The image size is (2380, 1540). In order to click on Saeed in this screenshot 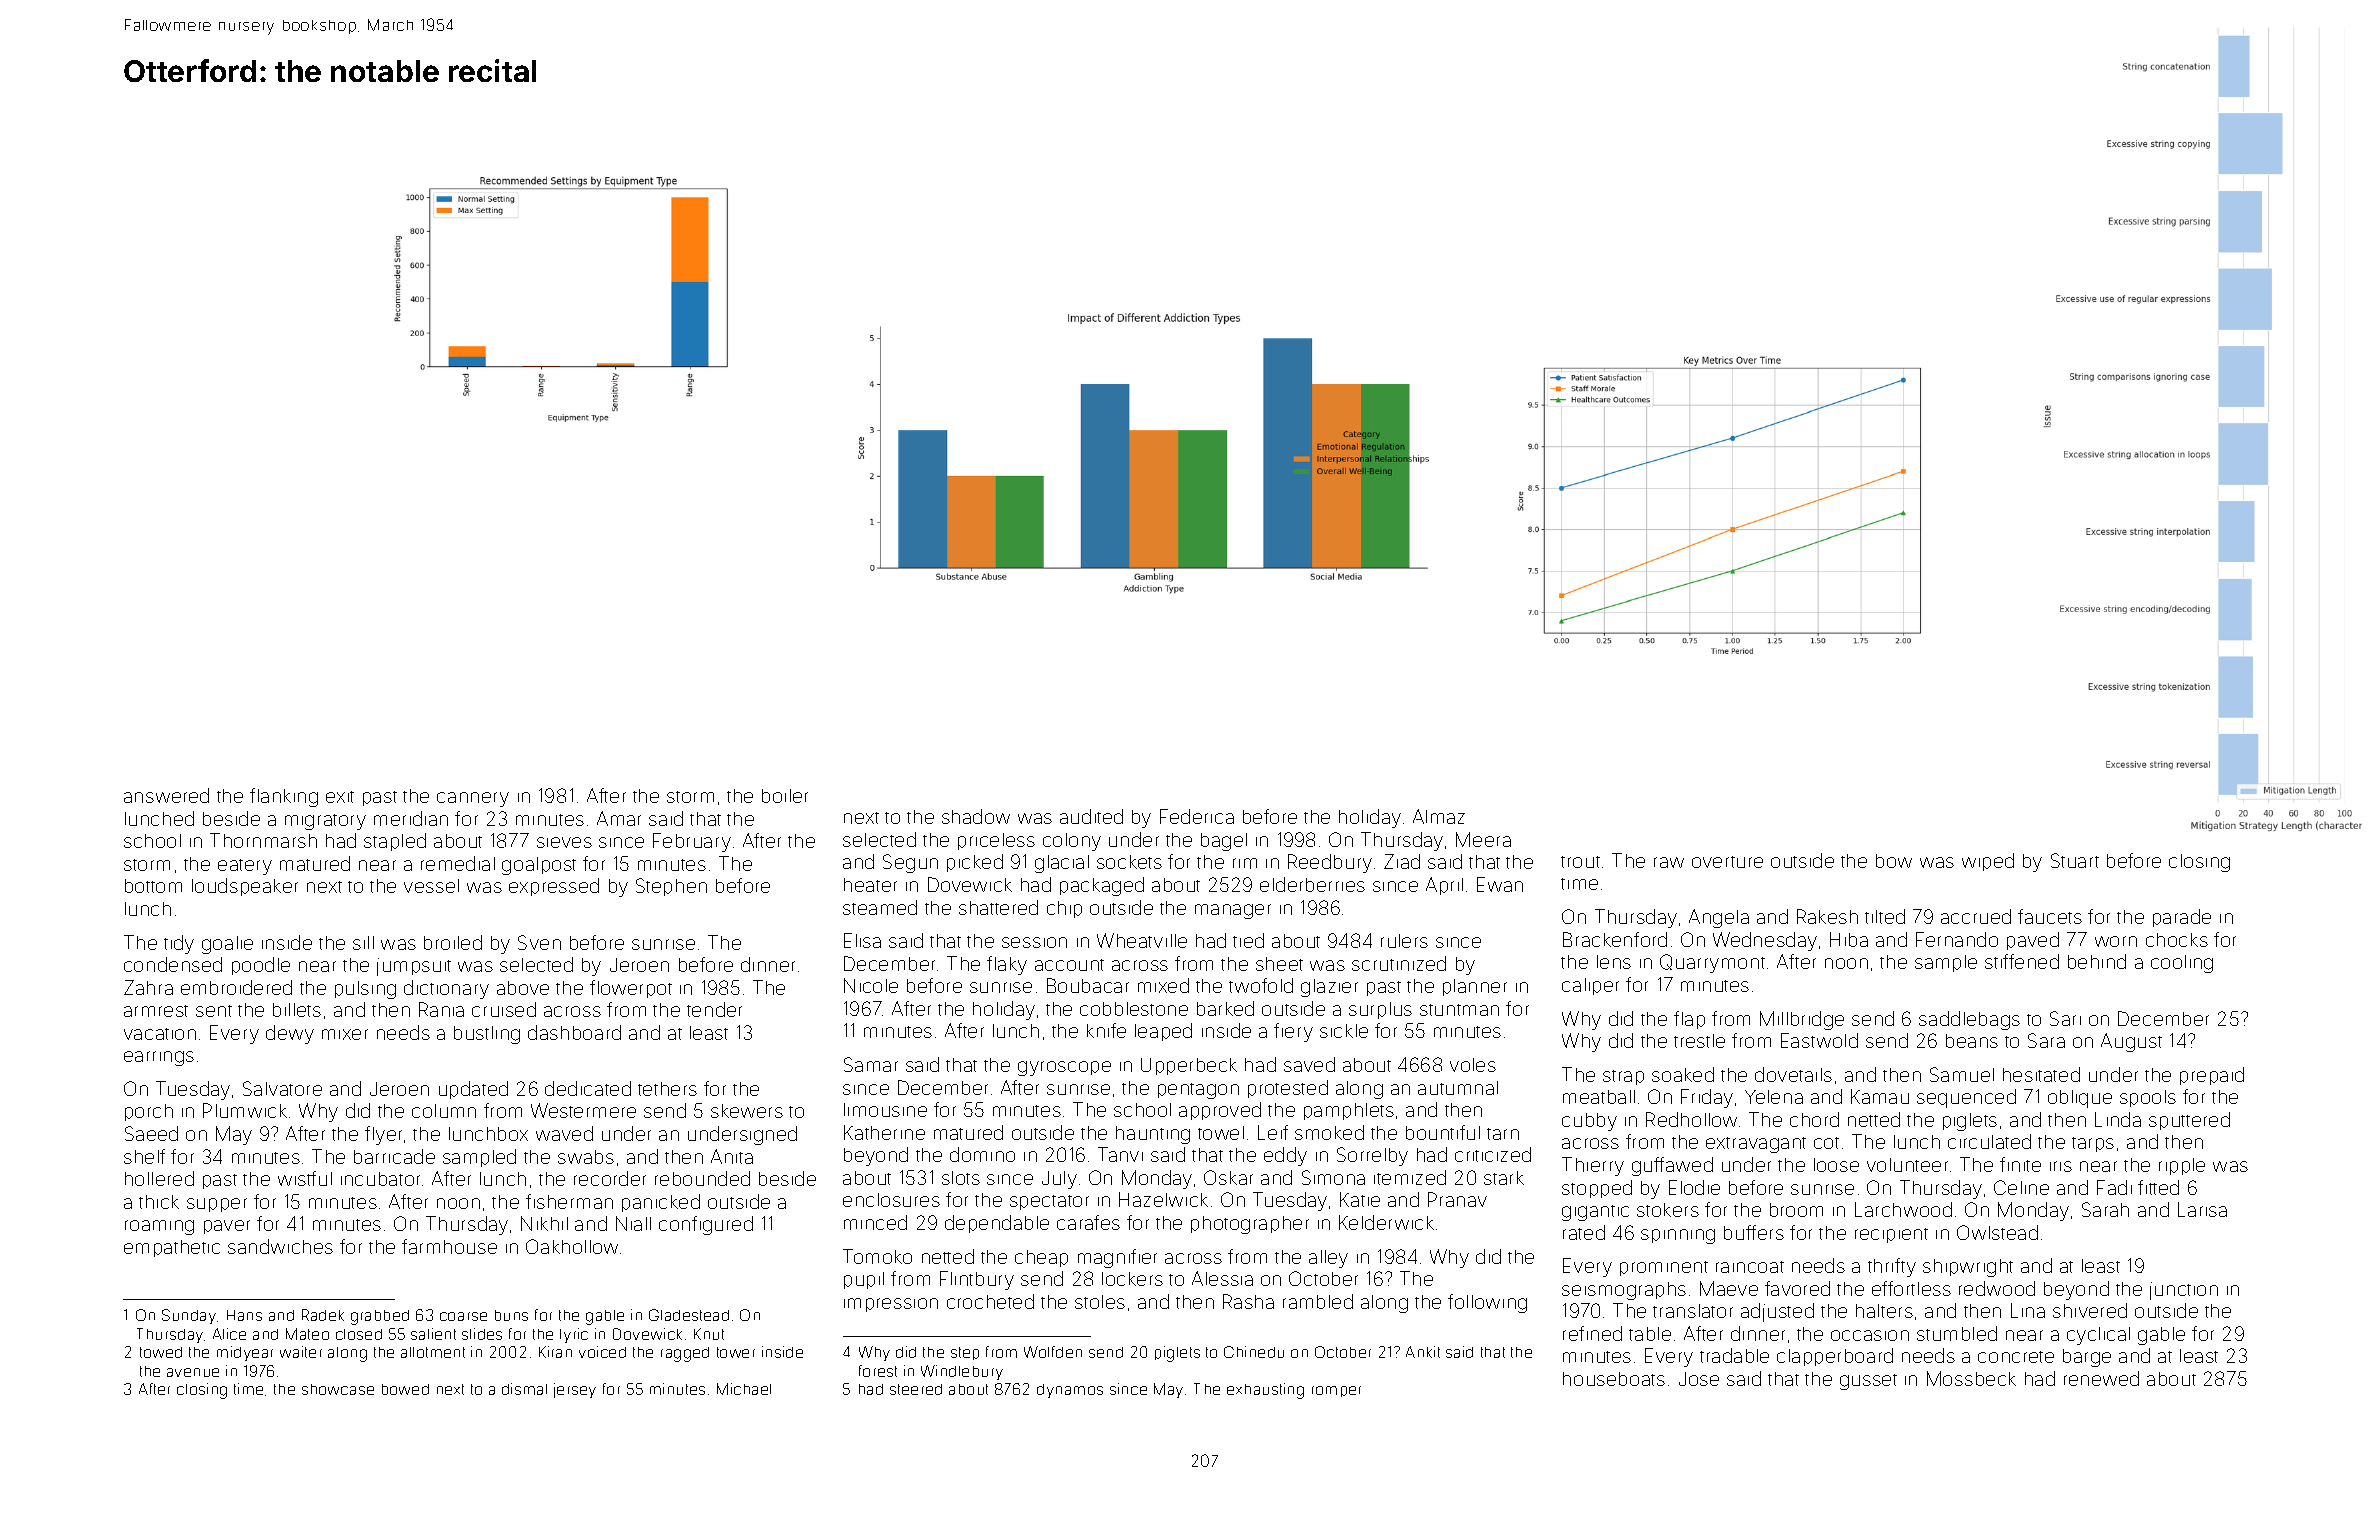, I will do `click(151, 1133)`.
